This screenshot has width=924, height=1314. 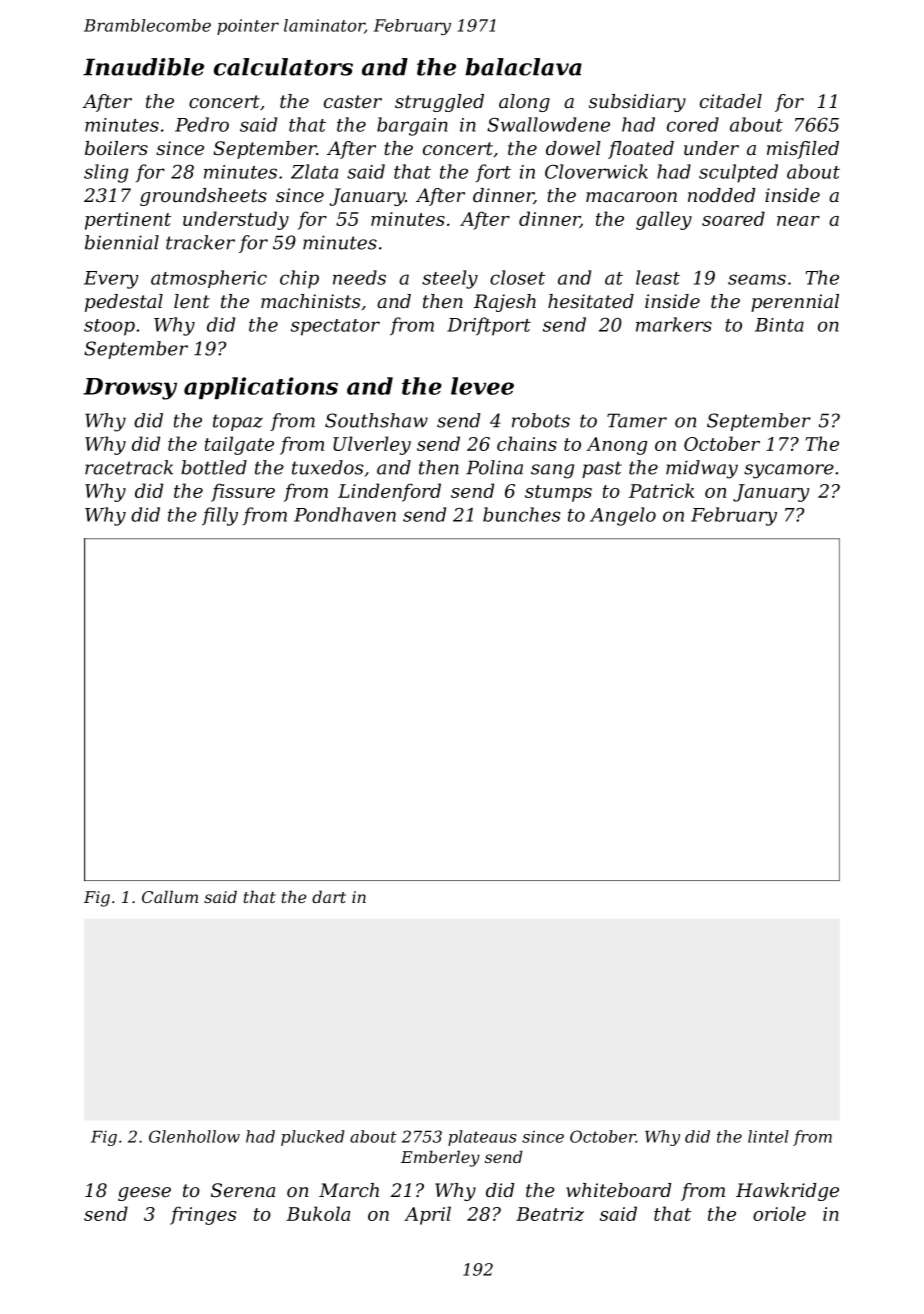 What do you see at coordinates (143, 67) in the screenshot?
I see `Inaudible` at bounding box center [143, 67].
